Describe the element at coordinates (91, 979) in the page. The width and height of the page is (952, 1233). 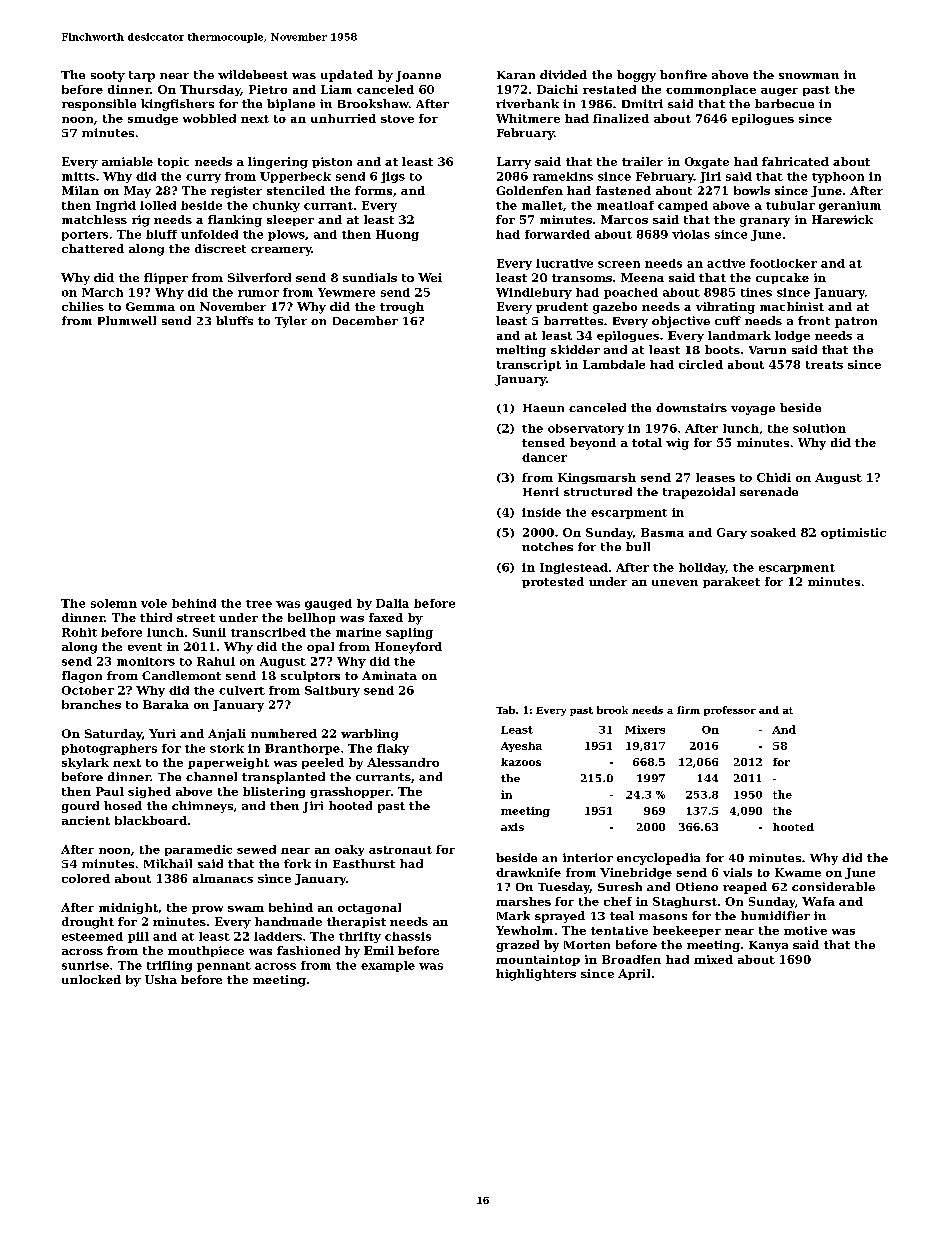
I see `unlocked` at that location.
